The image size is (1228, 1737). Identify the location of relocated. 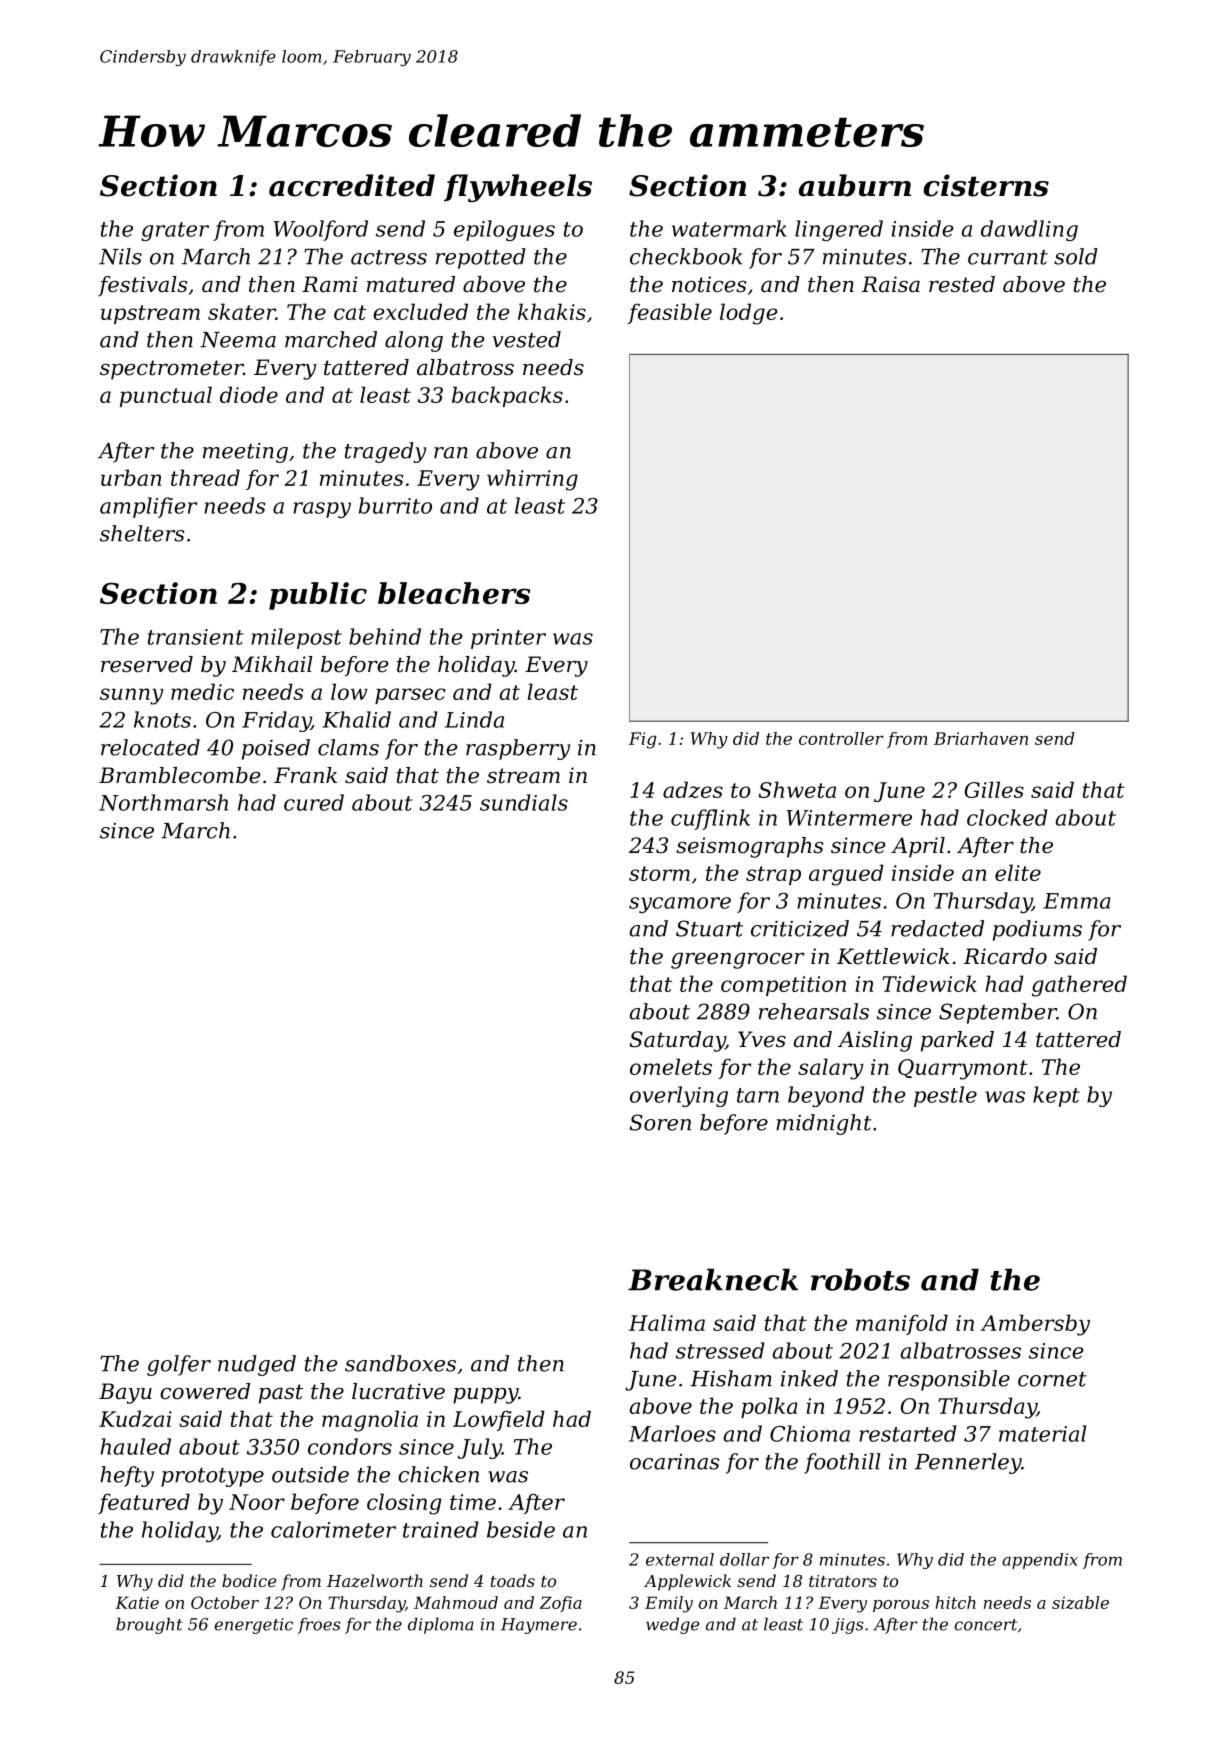
(150, 747).
